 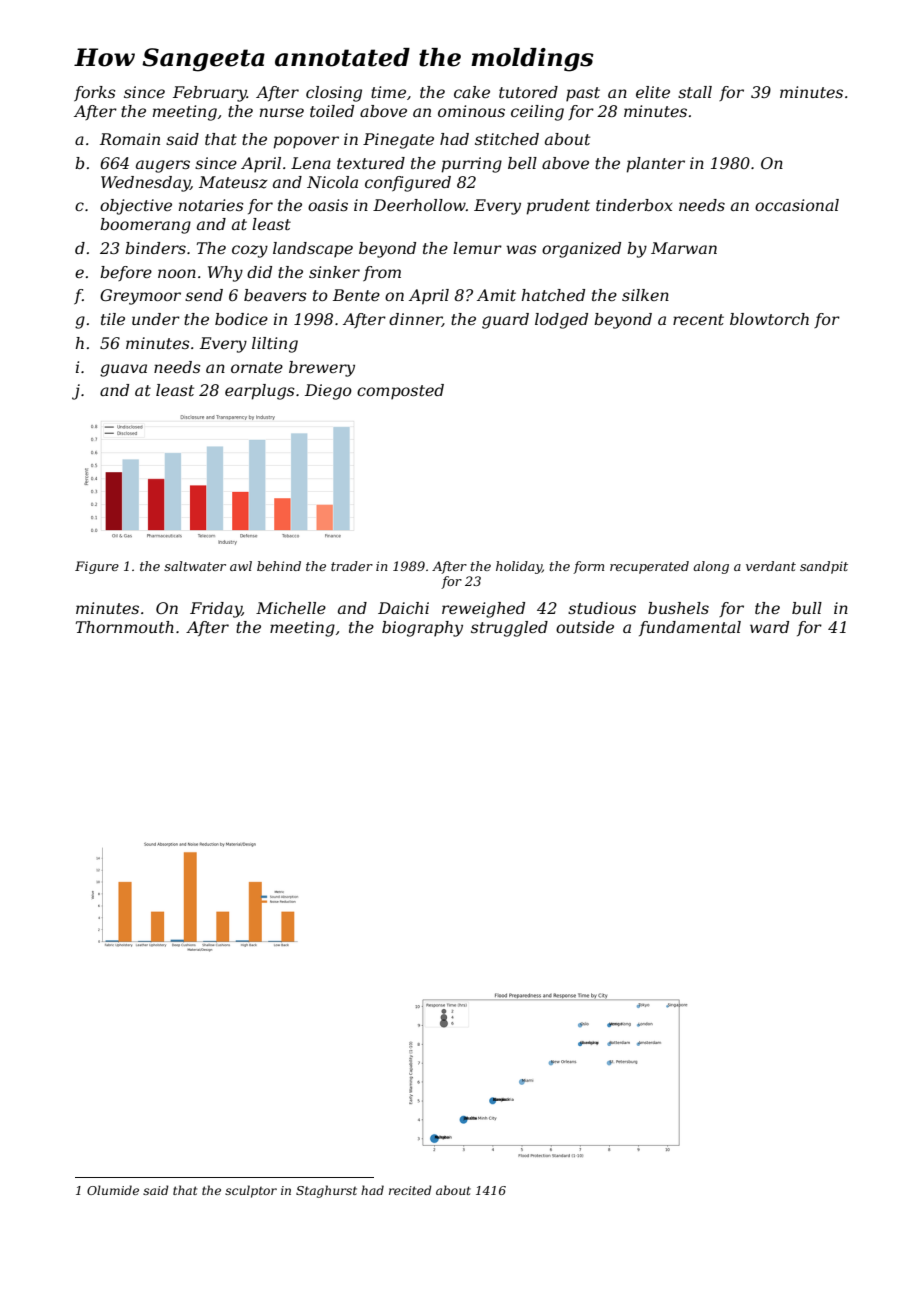 What do you see at coordinates (123, 370) in the image?
I see `guava` at bounding box center [123, 370].
